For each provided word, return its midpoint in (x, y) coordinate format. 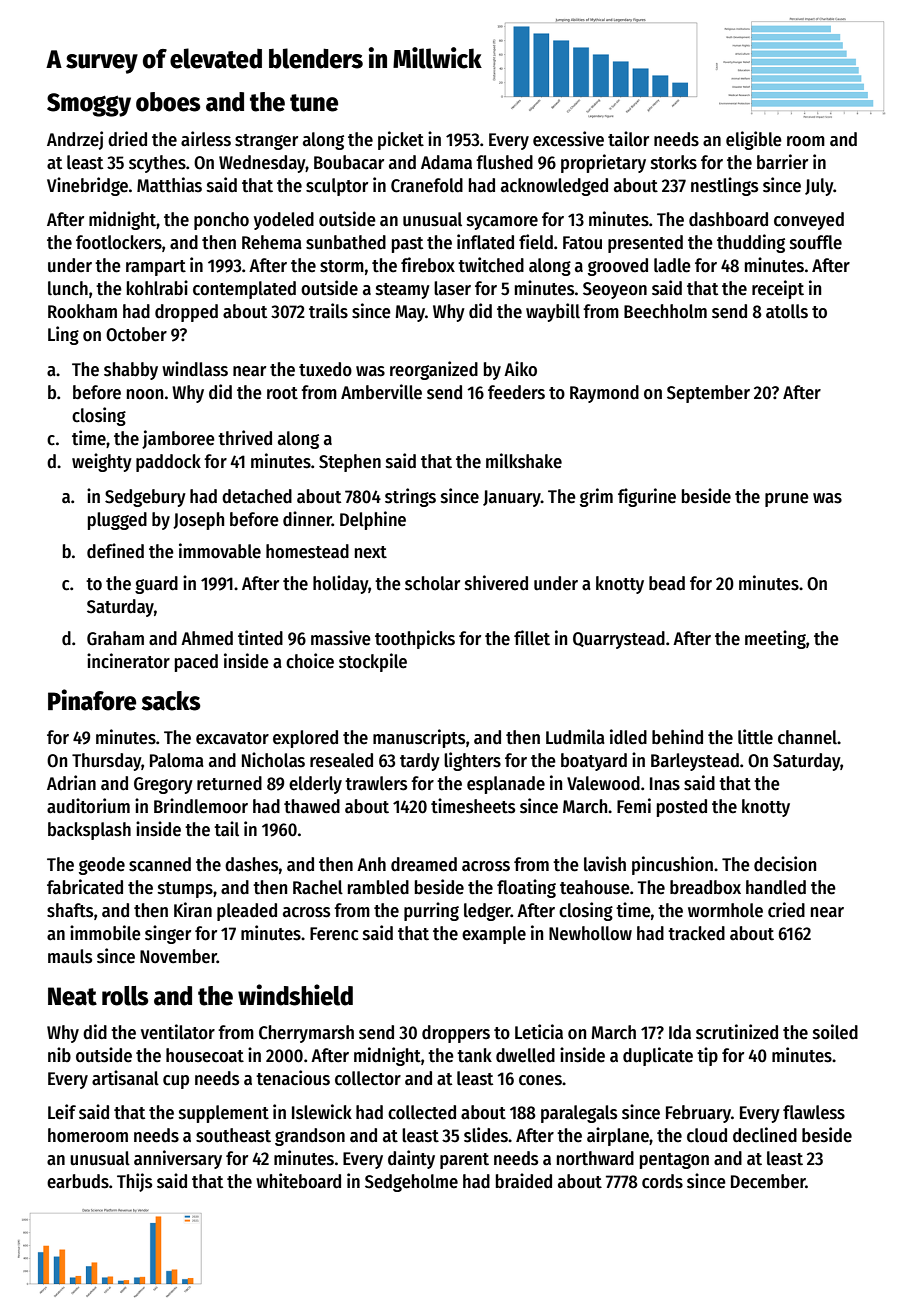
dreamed (424, 864)
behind (677, 737)
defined (115, 551)
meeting (775, 639)
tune (314, 103)
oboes (168, 102)
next (371, 552)
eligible (754, 140)
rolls (125, 996)
